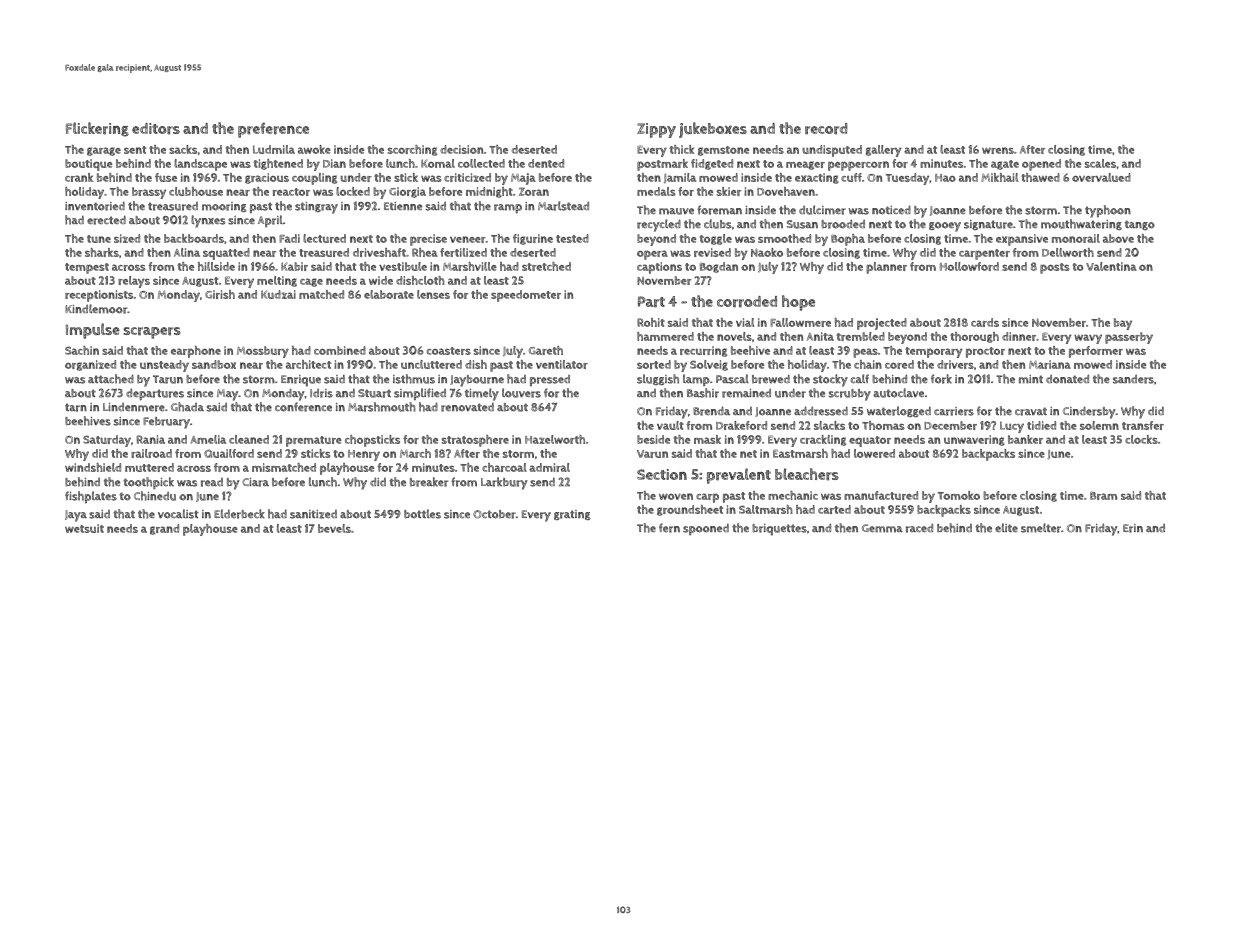  Describe the element at coordinates (682, 149) in the document. I see `thick` at that location.
